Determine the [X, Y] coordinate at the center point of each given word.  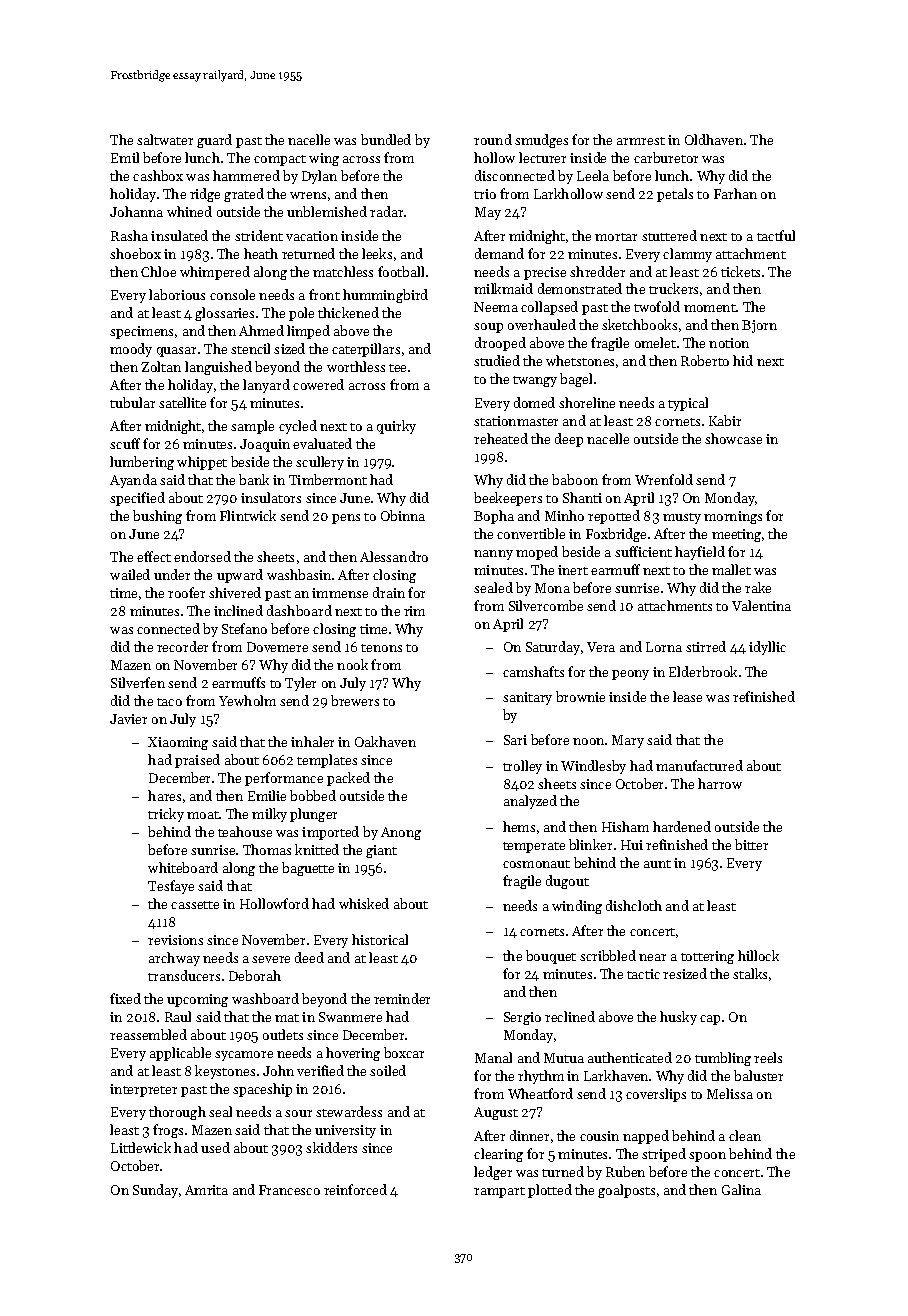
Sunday [155, 1191]
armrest [641, 141]
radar [386, 211]
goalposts [626, 1191]
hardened [682, 826]
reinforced [355, 1189]
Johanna [136, 211]
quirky [396, 427]
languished [218, 368]
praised [197, 761]
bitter [751, 844]
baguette [308, 869]
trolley [522, 767]
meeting [736, 535]
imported [330, 833]
